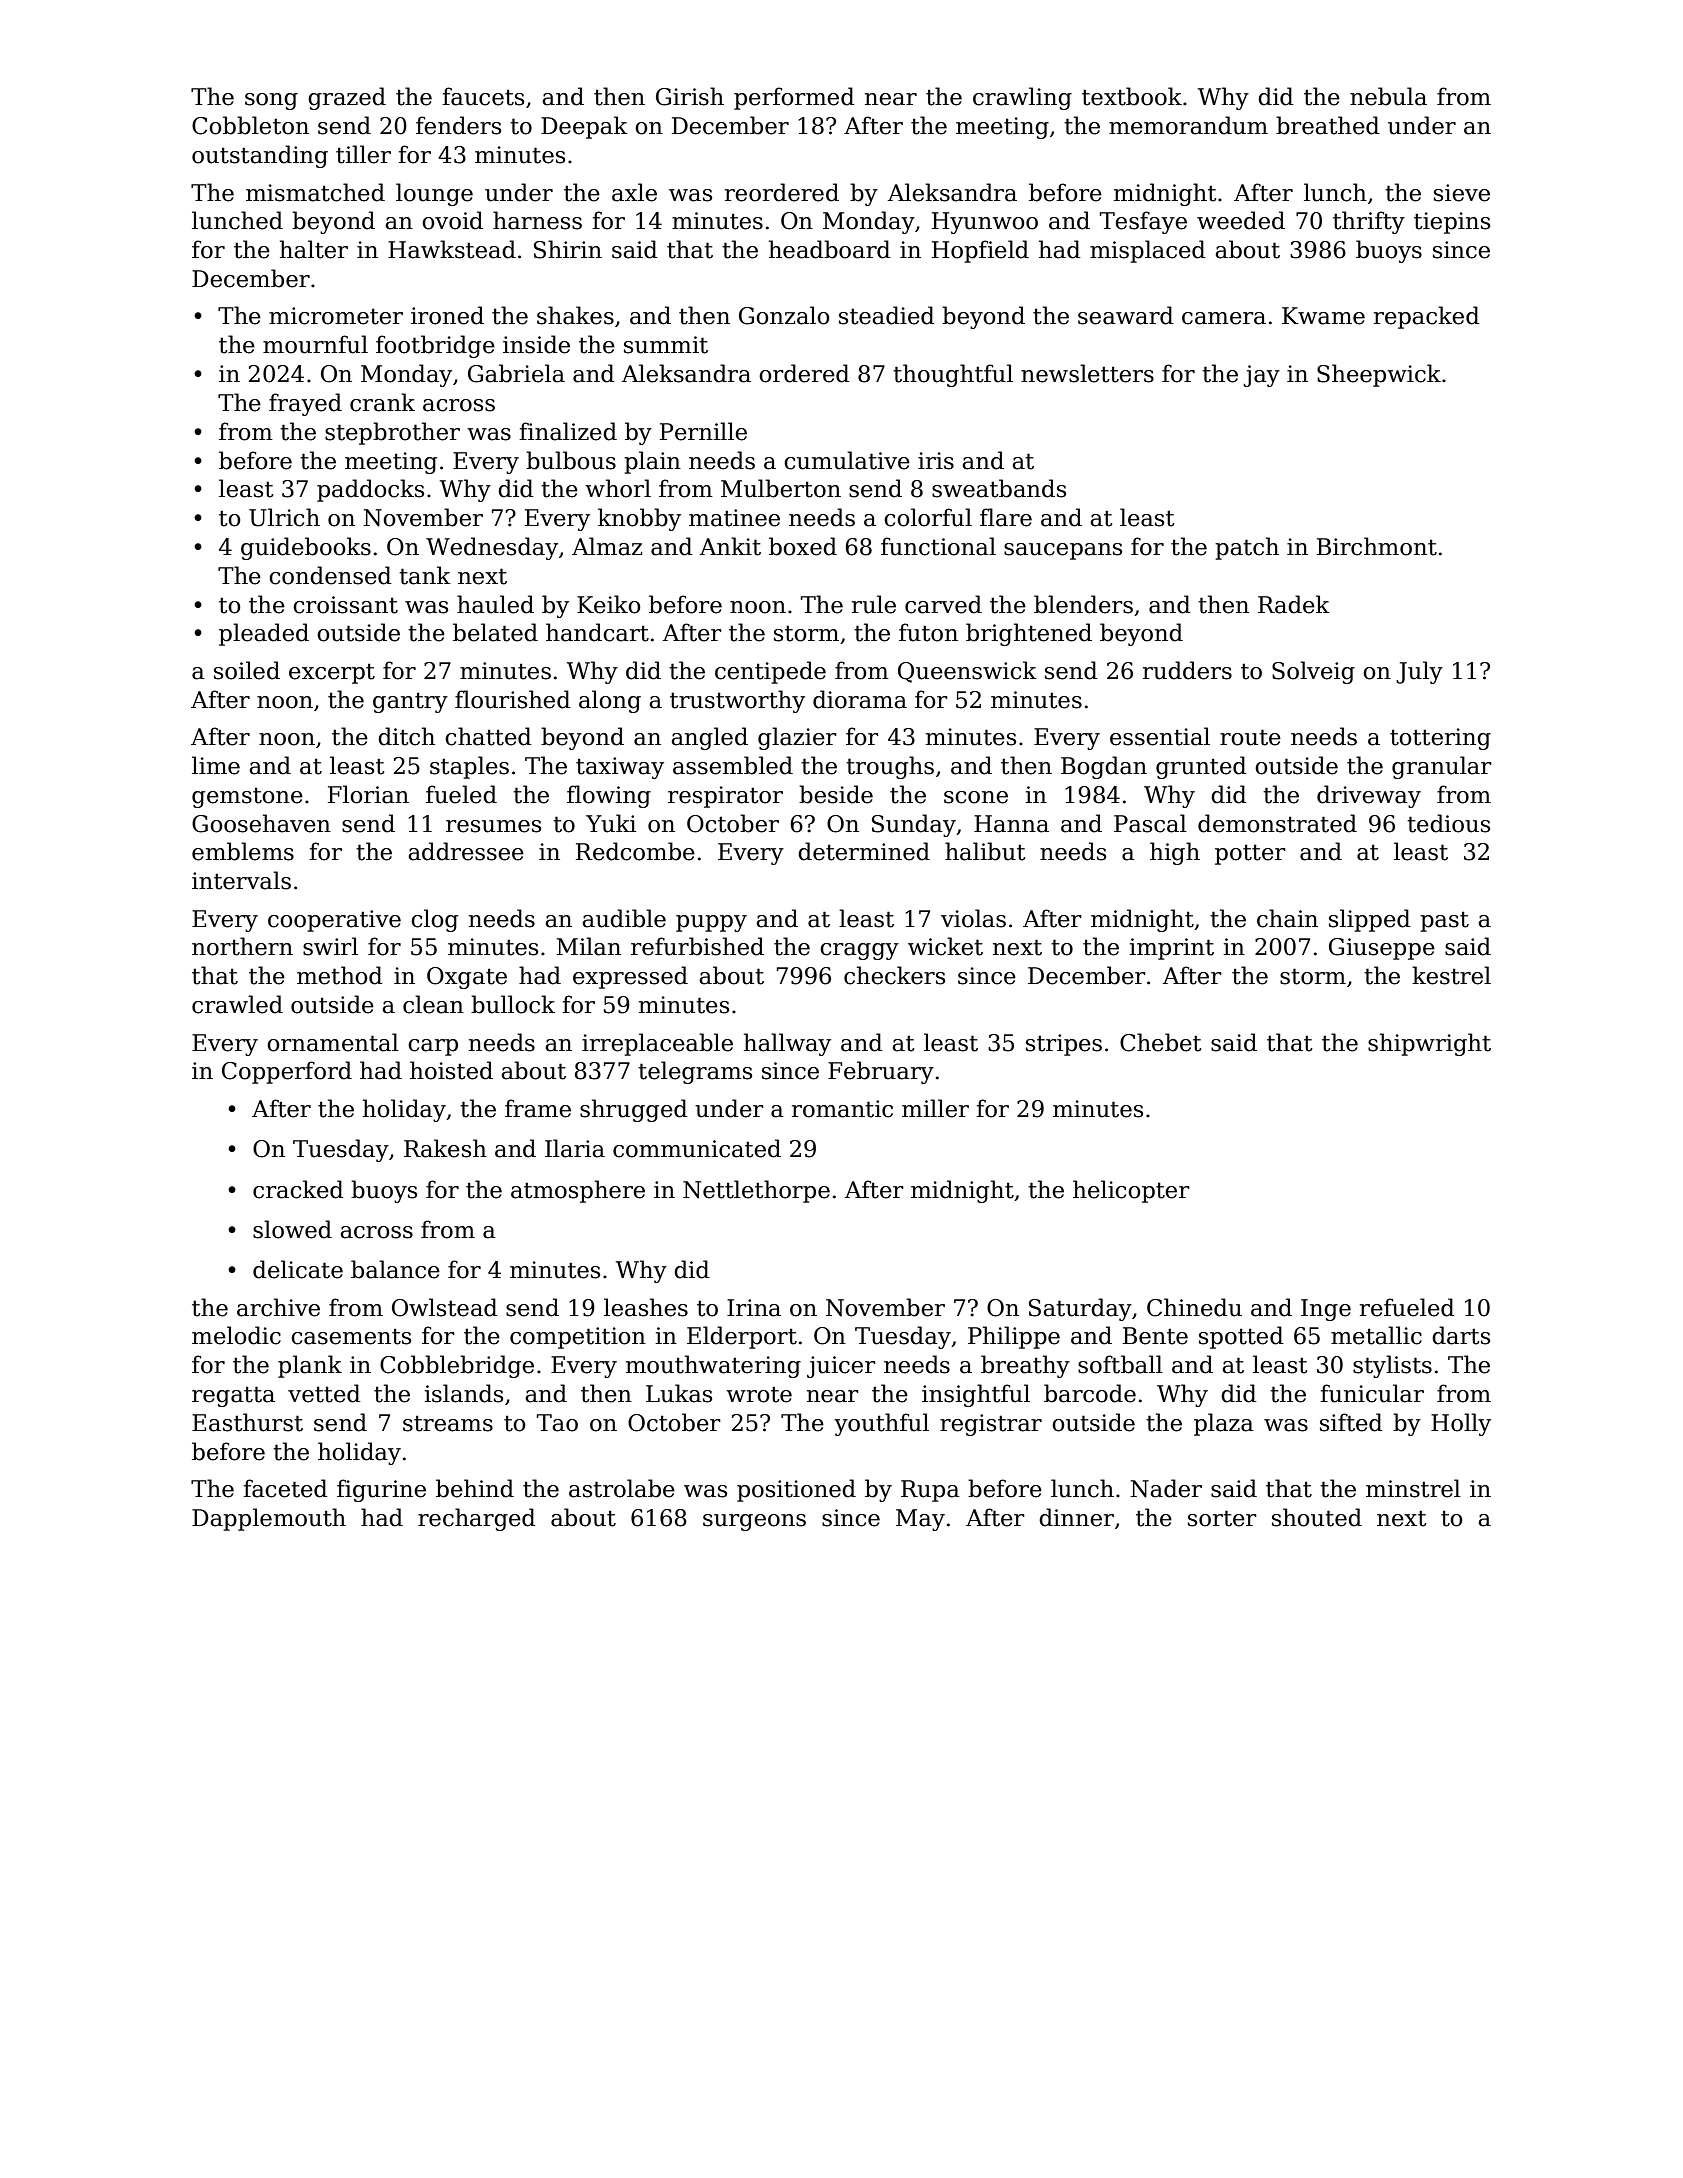 The width and height of the screenshot is (1683, 2178). What do you see at coordinates (1188, 125) in the screenshot?
I see `memorandum` at bounding box center [1188, 125].
